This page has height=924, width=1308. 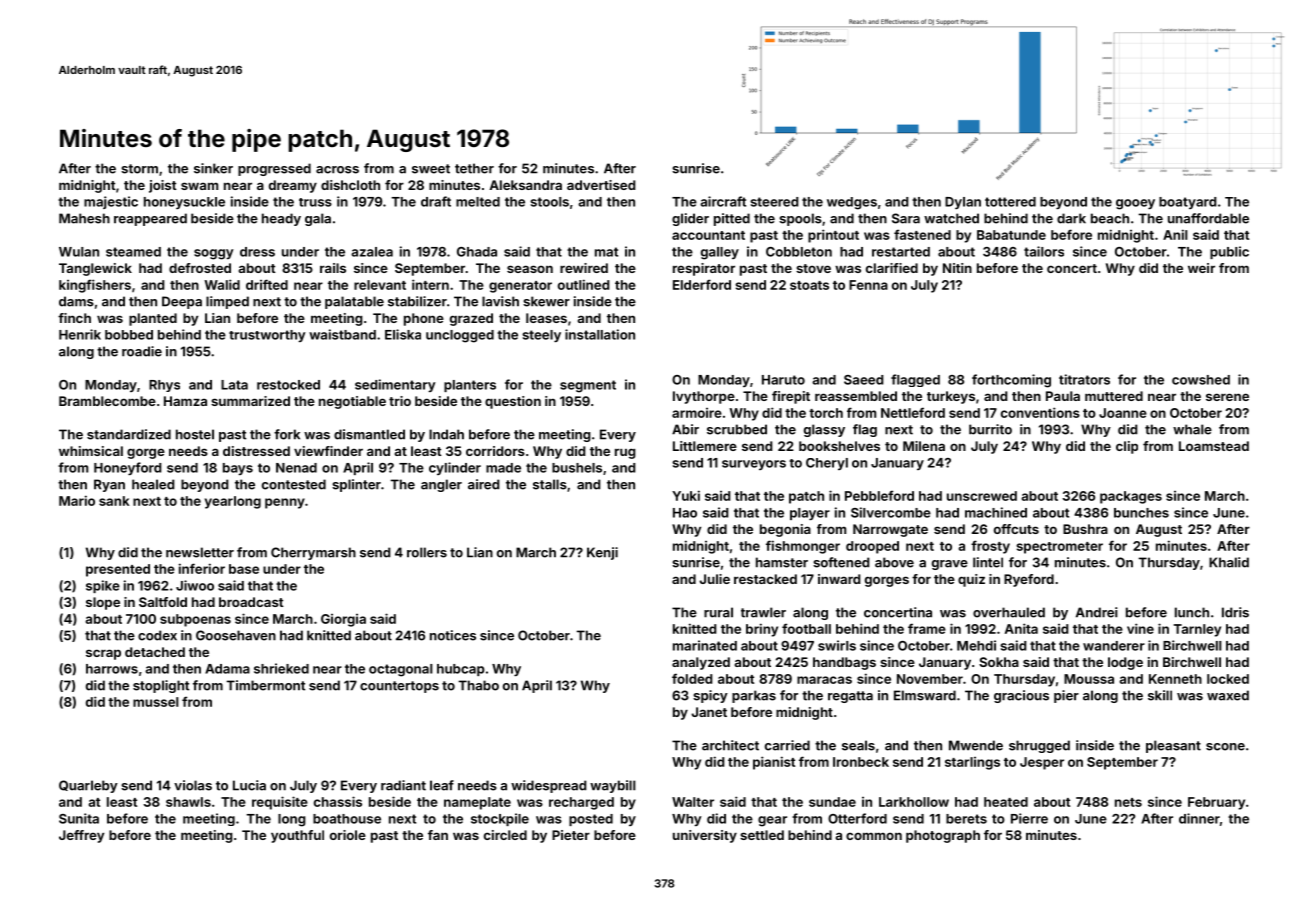 What do you see at coordinates (84, 218) in the page?
I see `Mahesh` at bounding box center [84, 218].
